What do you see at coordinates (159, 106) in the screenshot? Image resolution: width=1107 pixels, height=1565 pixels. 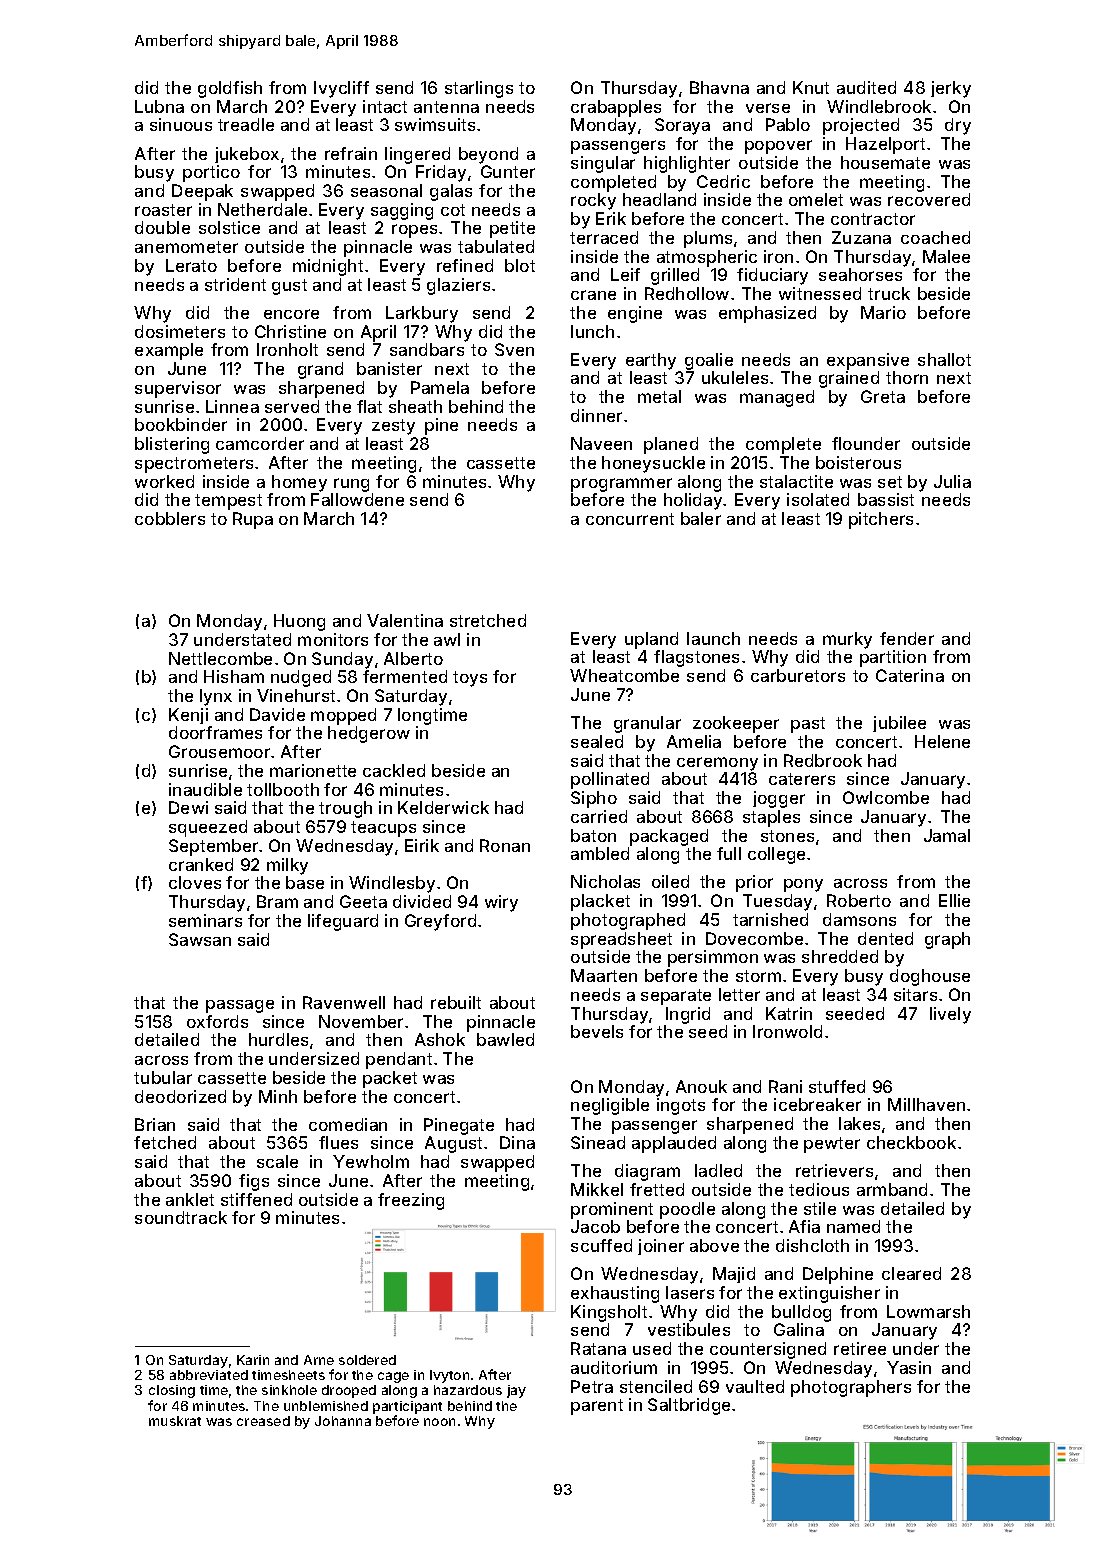 I see `Lubna` at bounding box center [159, 106].
